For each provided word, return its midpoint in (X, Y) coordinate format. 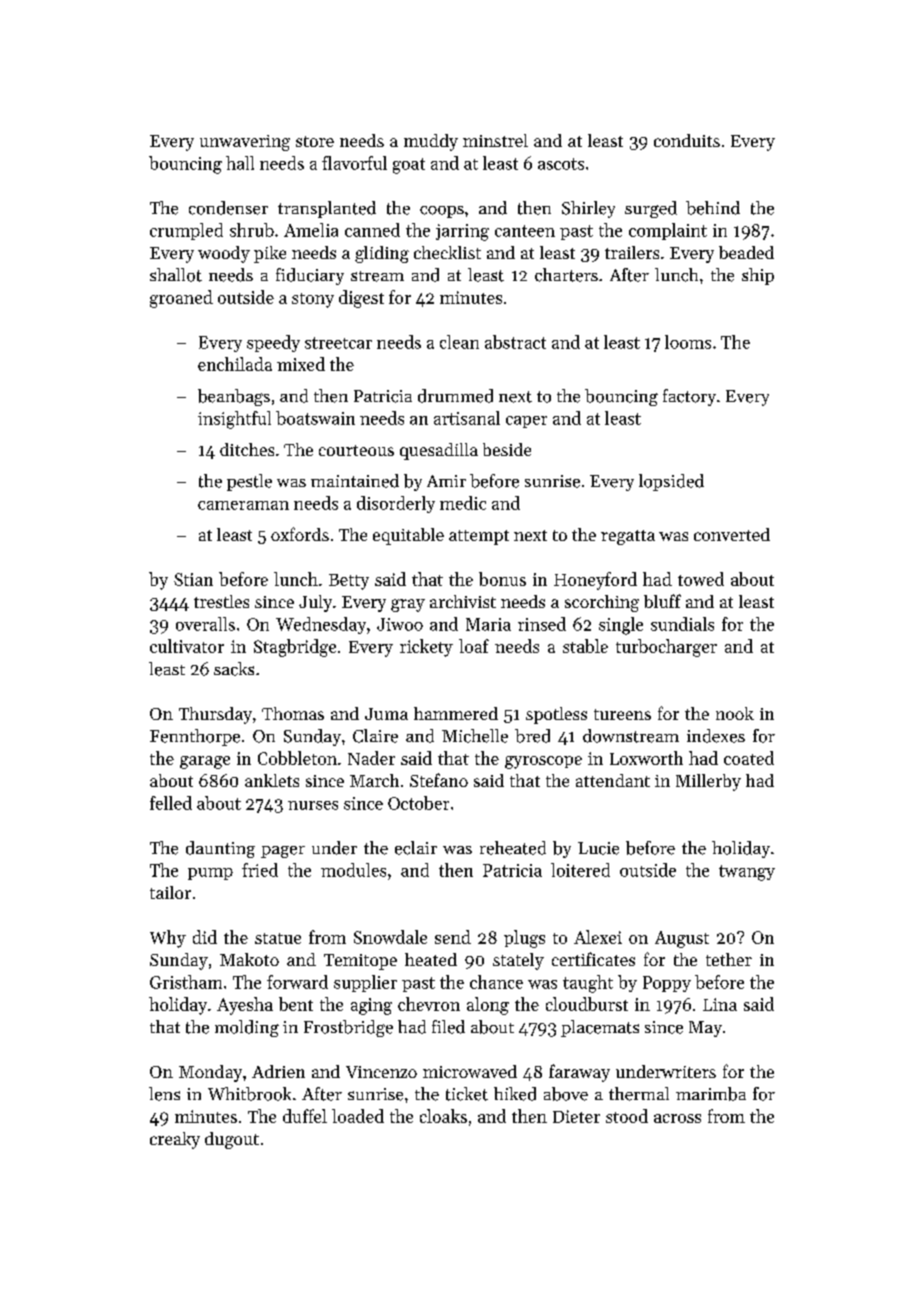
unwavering (245, 143)
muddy (431, 142)
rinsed (542, 624)
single (621, 626)
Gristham (186, 982)
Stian (193, 579)
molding (247, 1028)
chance (496, 982)
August (682, 939)
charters (566, 275)
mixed (301, 364)
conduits (687, 140)
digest (361, 299)
